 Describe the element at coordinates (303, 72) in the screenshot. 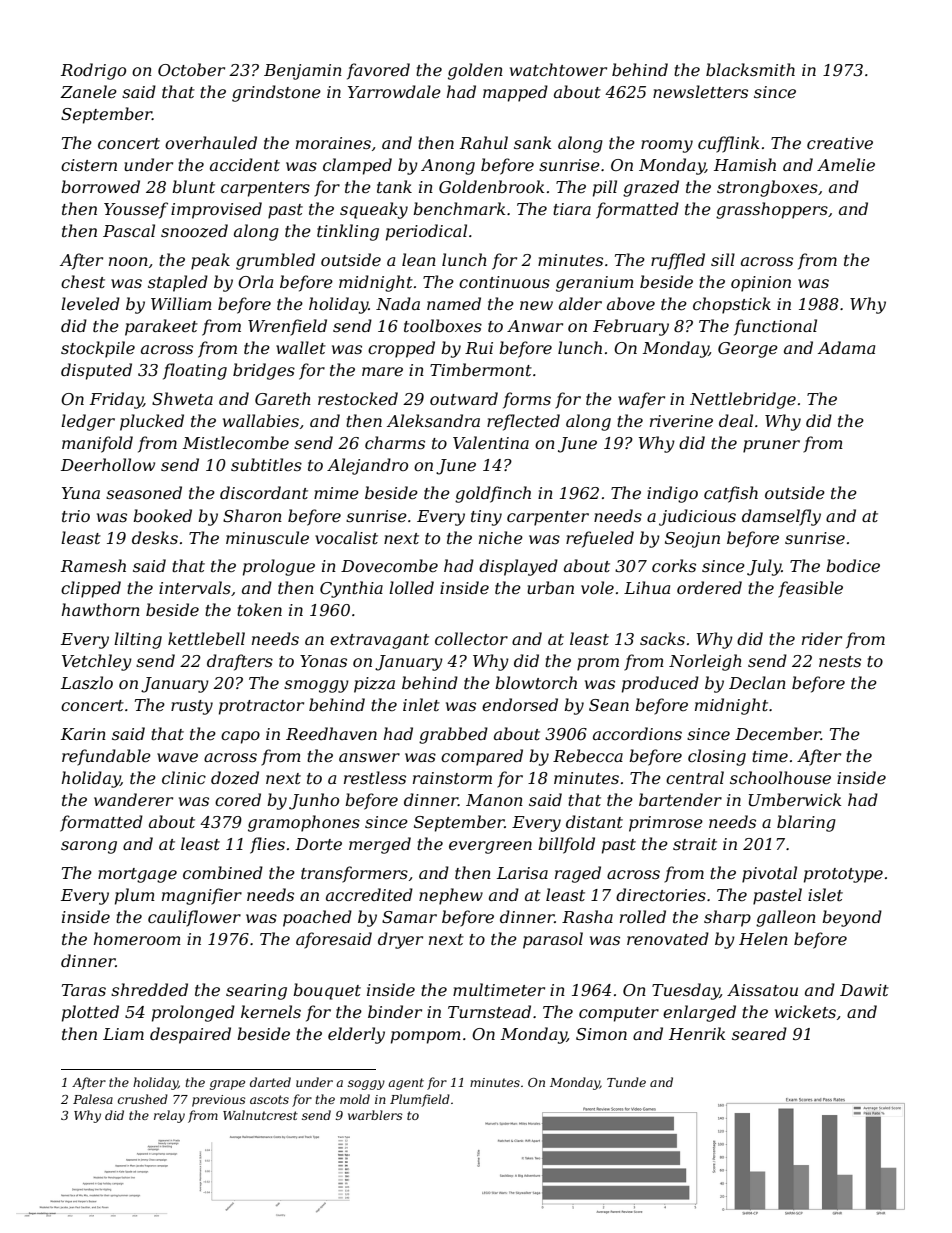

I see `Benjamin` at that location.
